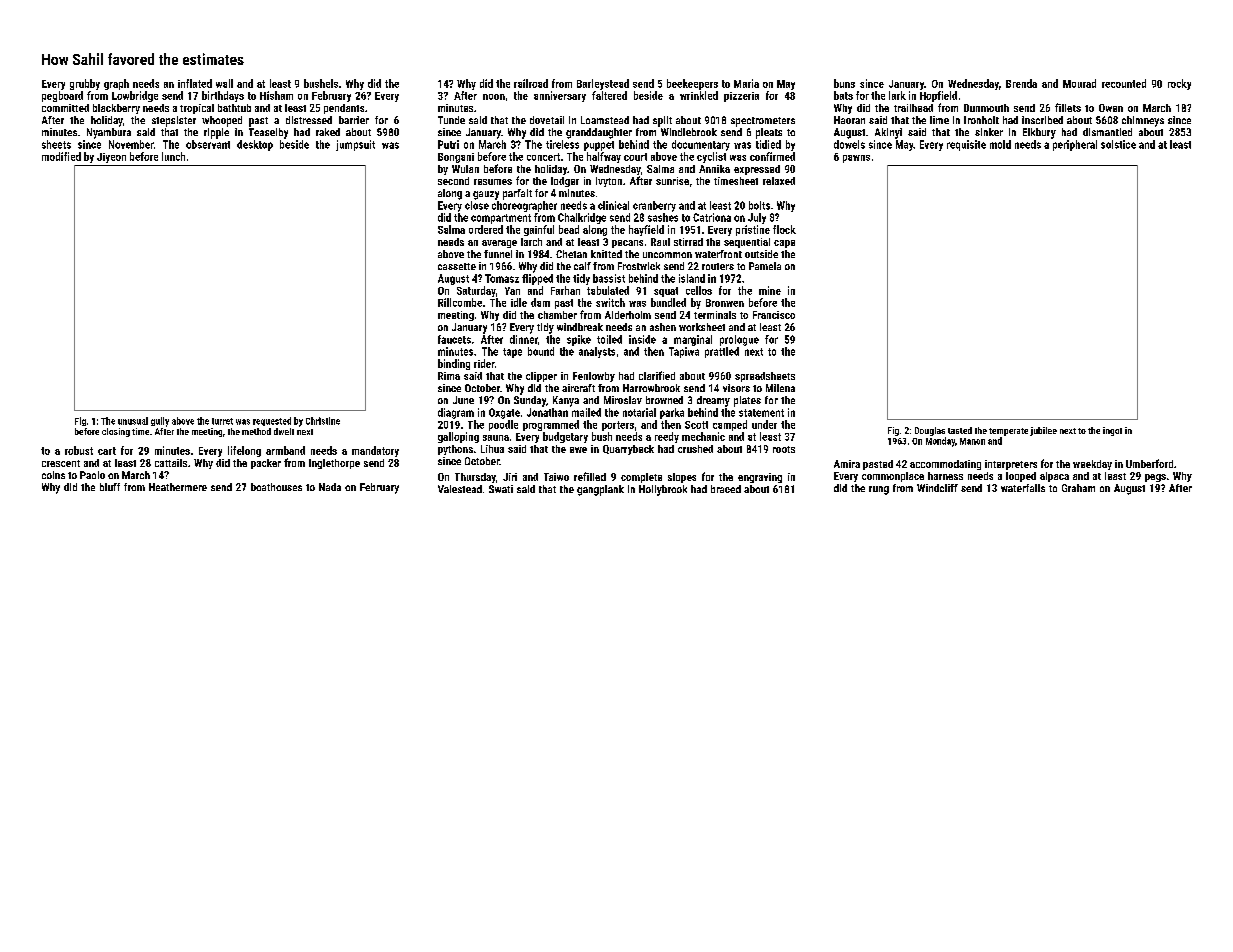  Describe the element at coordinates (879, 490) in the screenshot. I see `rung` at that location.
